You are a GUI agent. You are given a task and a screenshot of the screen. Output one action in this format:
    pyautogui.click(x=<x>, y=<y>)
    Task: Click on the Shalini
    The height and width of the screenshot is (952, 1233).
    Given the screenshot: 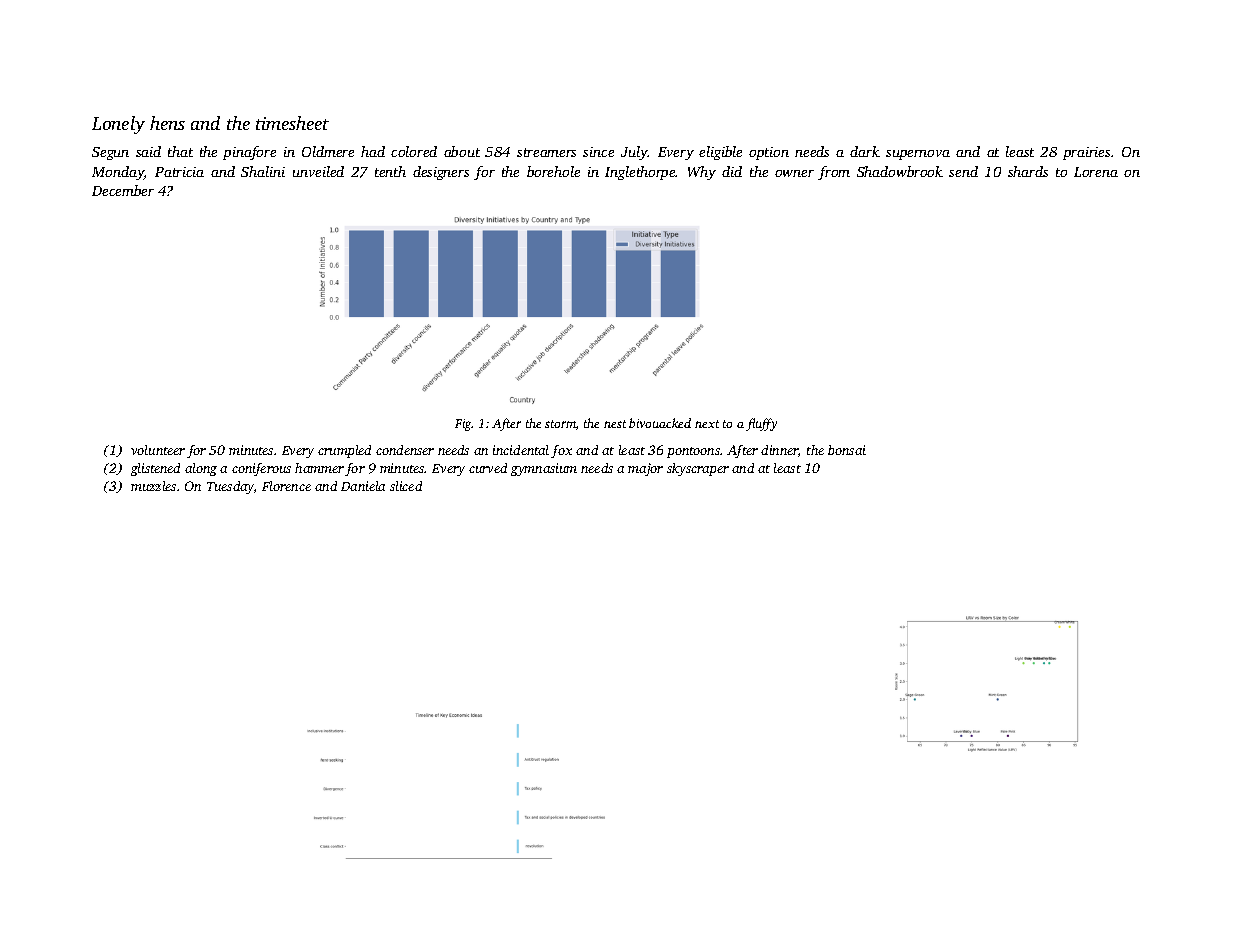 What is the action you would take?
    pyautogui.click(x=263, y=171)
